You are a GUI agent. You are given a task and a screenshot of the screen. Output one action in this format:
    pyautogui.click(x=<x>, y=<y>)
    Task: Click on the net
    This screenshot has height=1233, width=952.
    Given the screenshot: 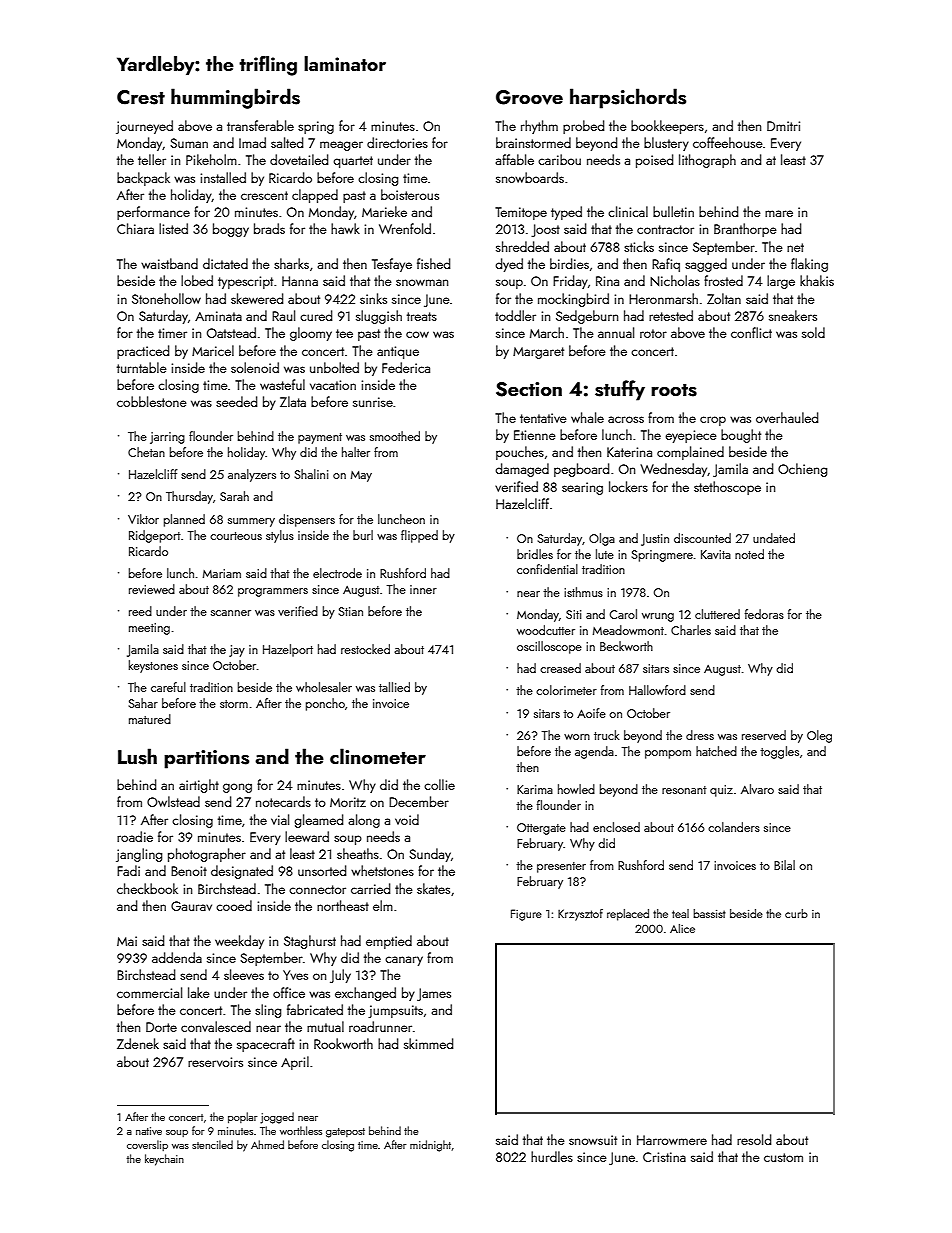 What is the action you would take?
    pyautogui.click(x=795, y=247)
